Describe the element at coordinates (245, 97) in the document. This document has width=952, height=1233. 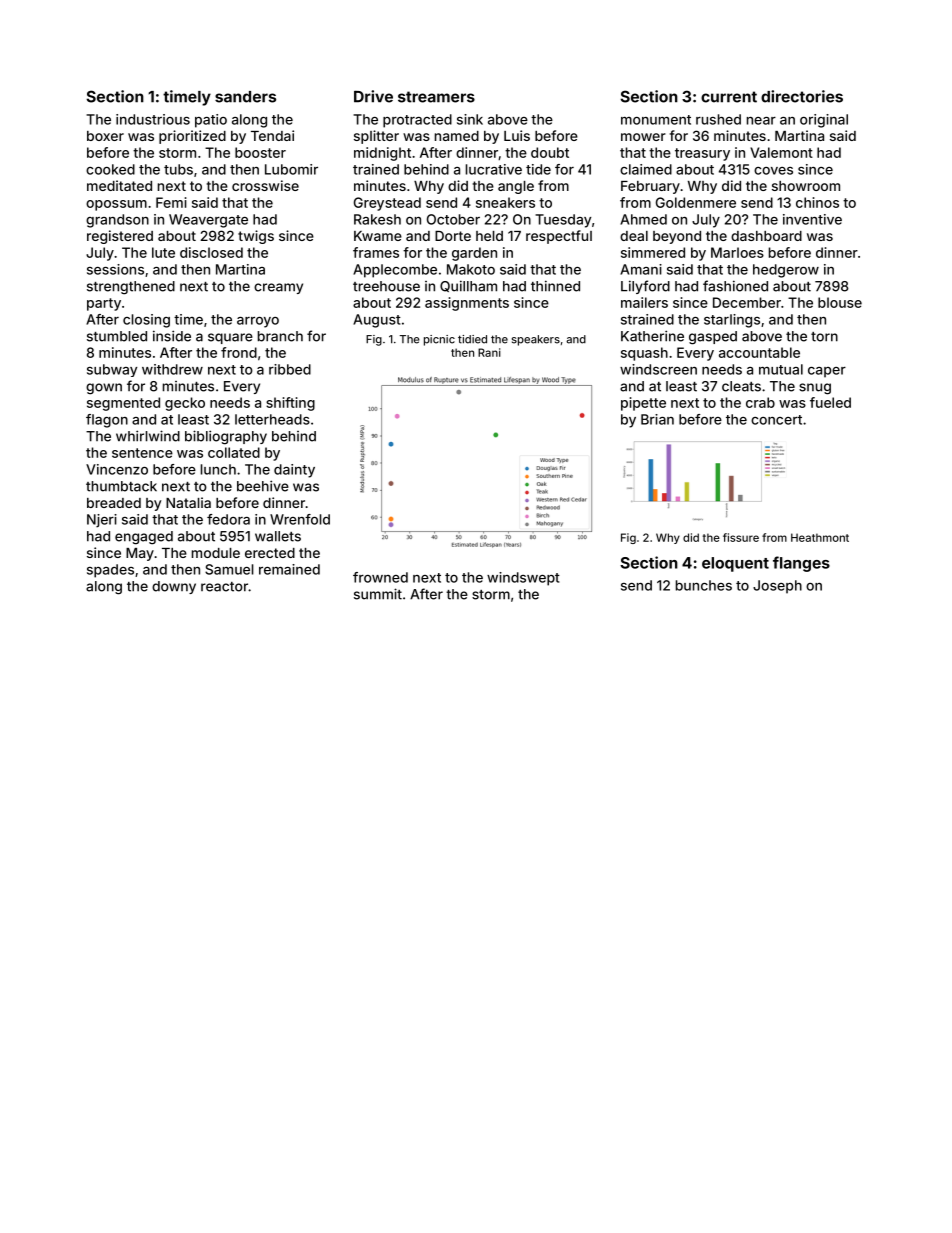
I see `sanders` at that location.
